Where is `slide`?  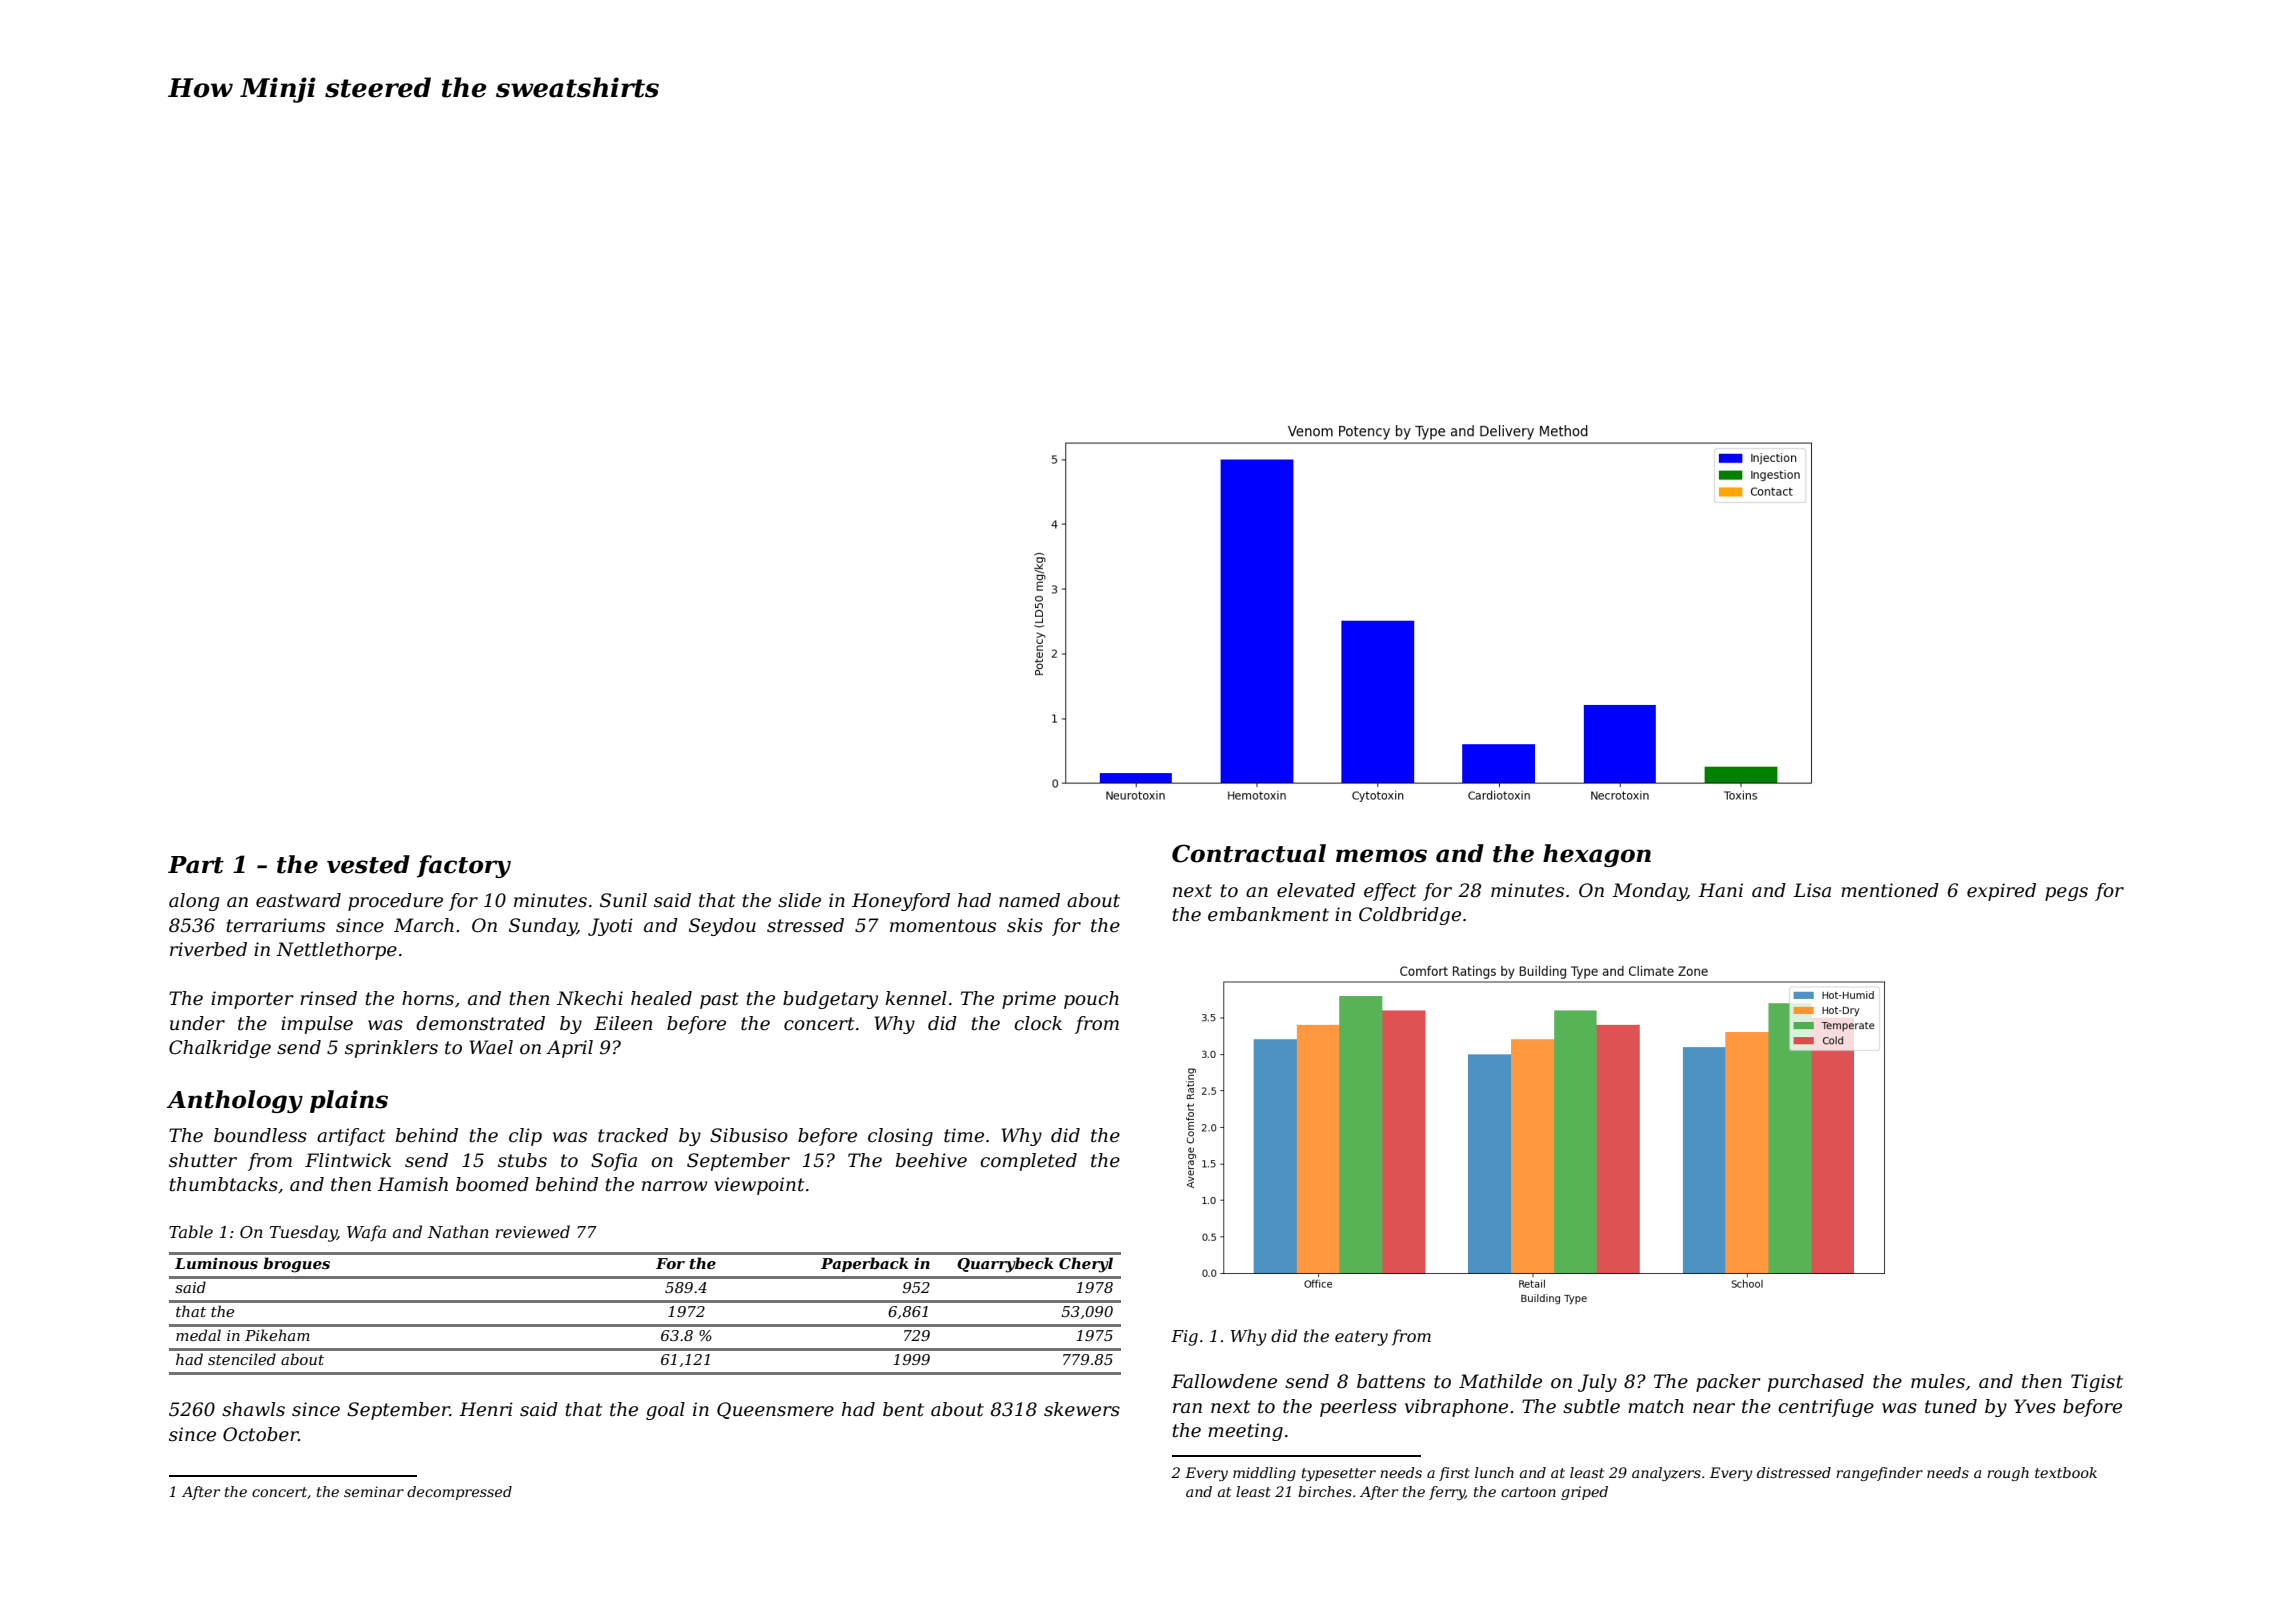 slide is located at coordinates (799, 900).
